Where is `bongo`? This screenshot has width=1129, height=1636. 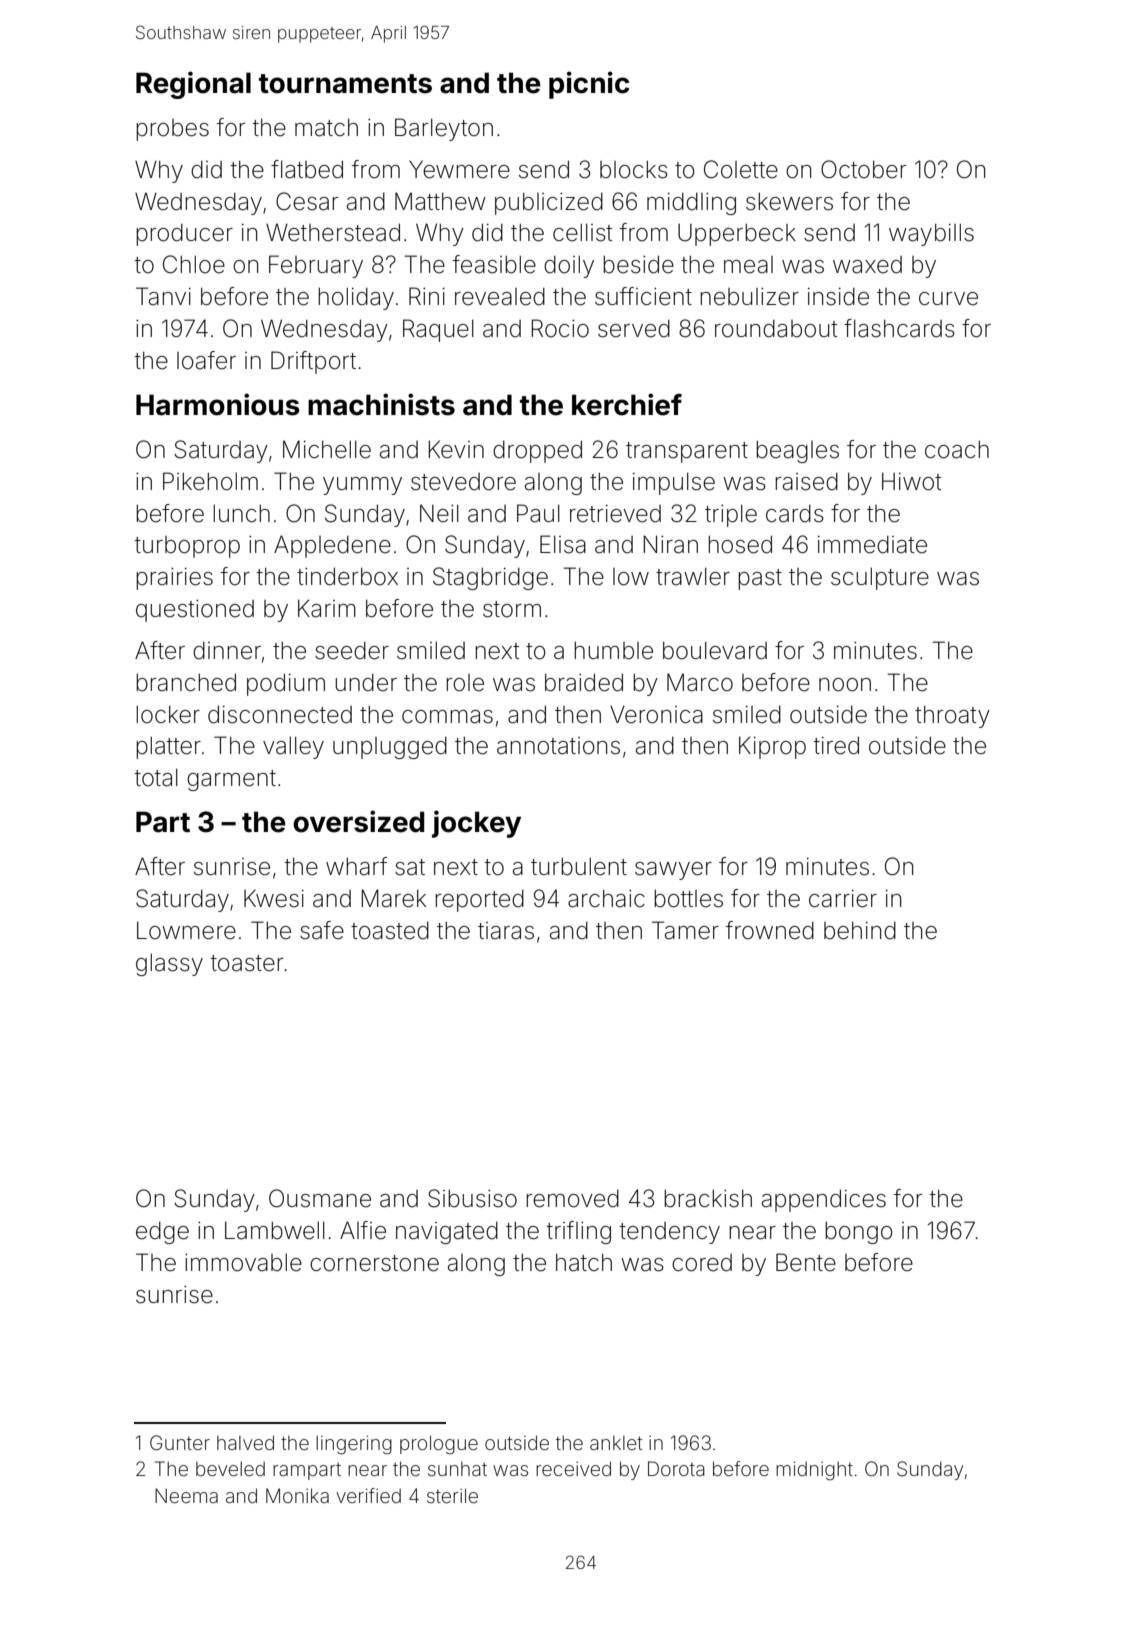 bongo is located at coordinates (859, 1232).
